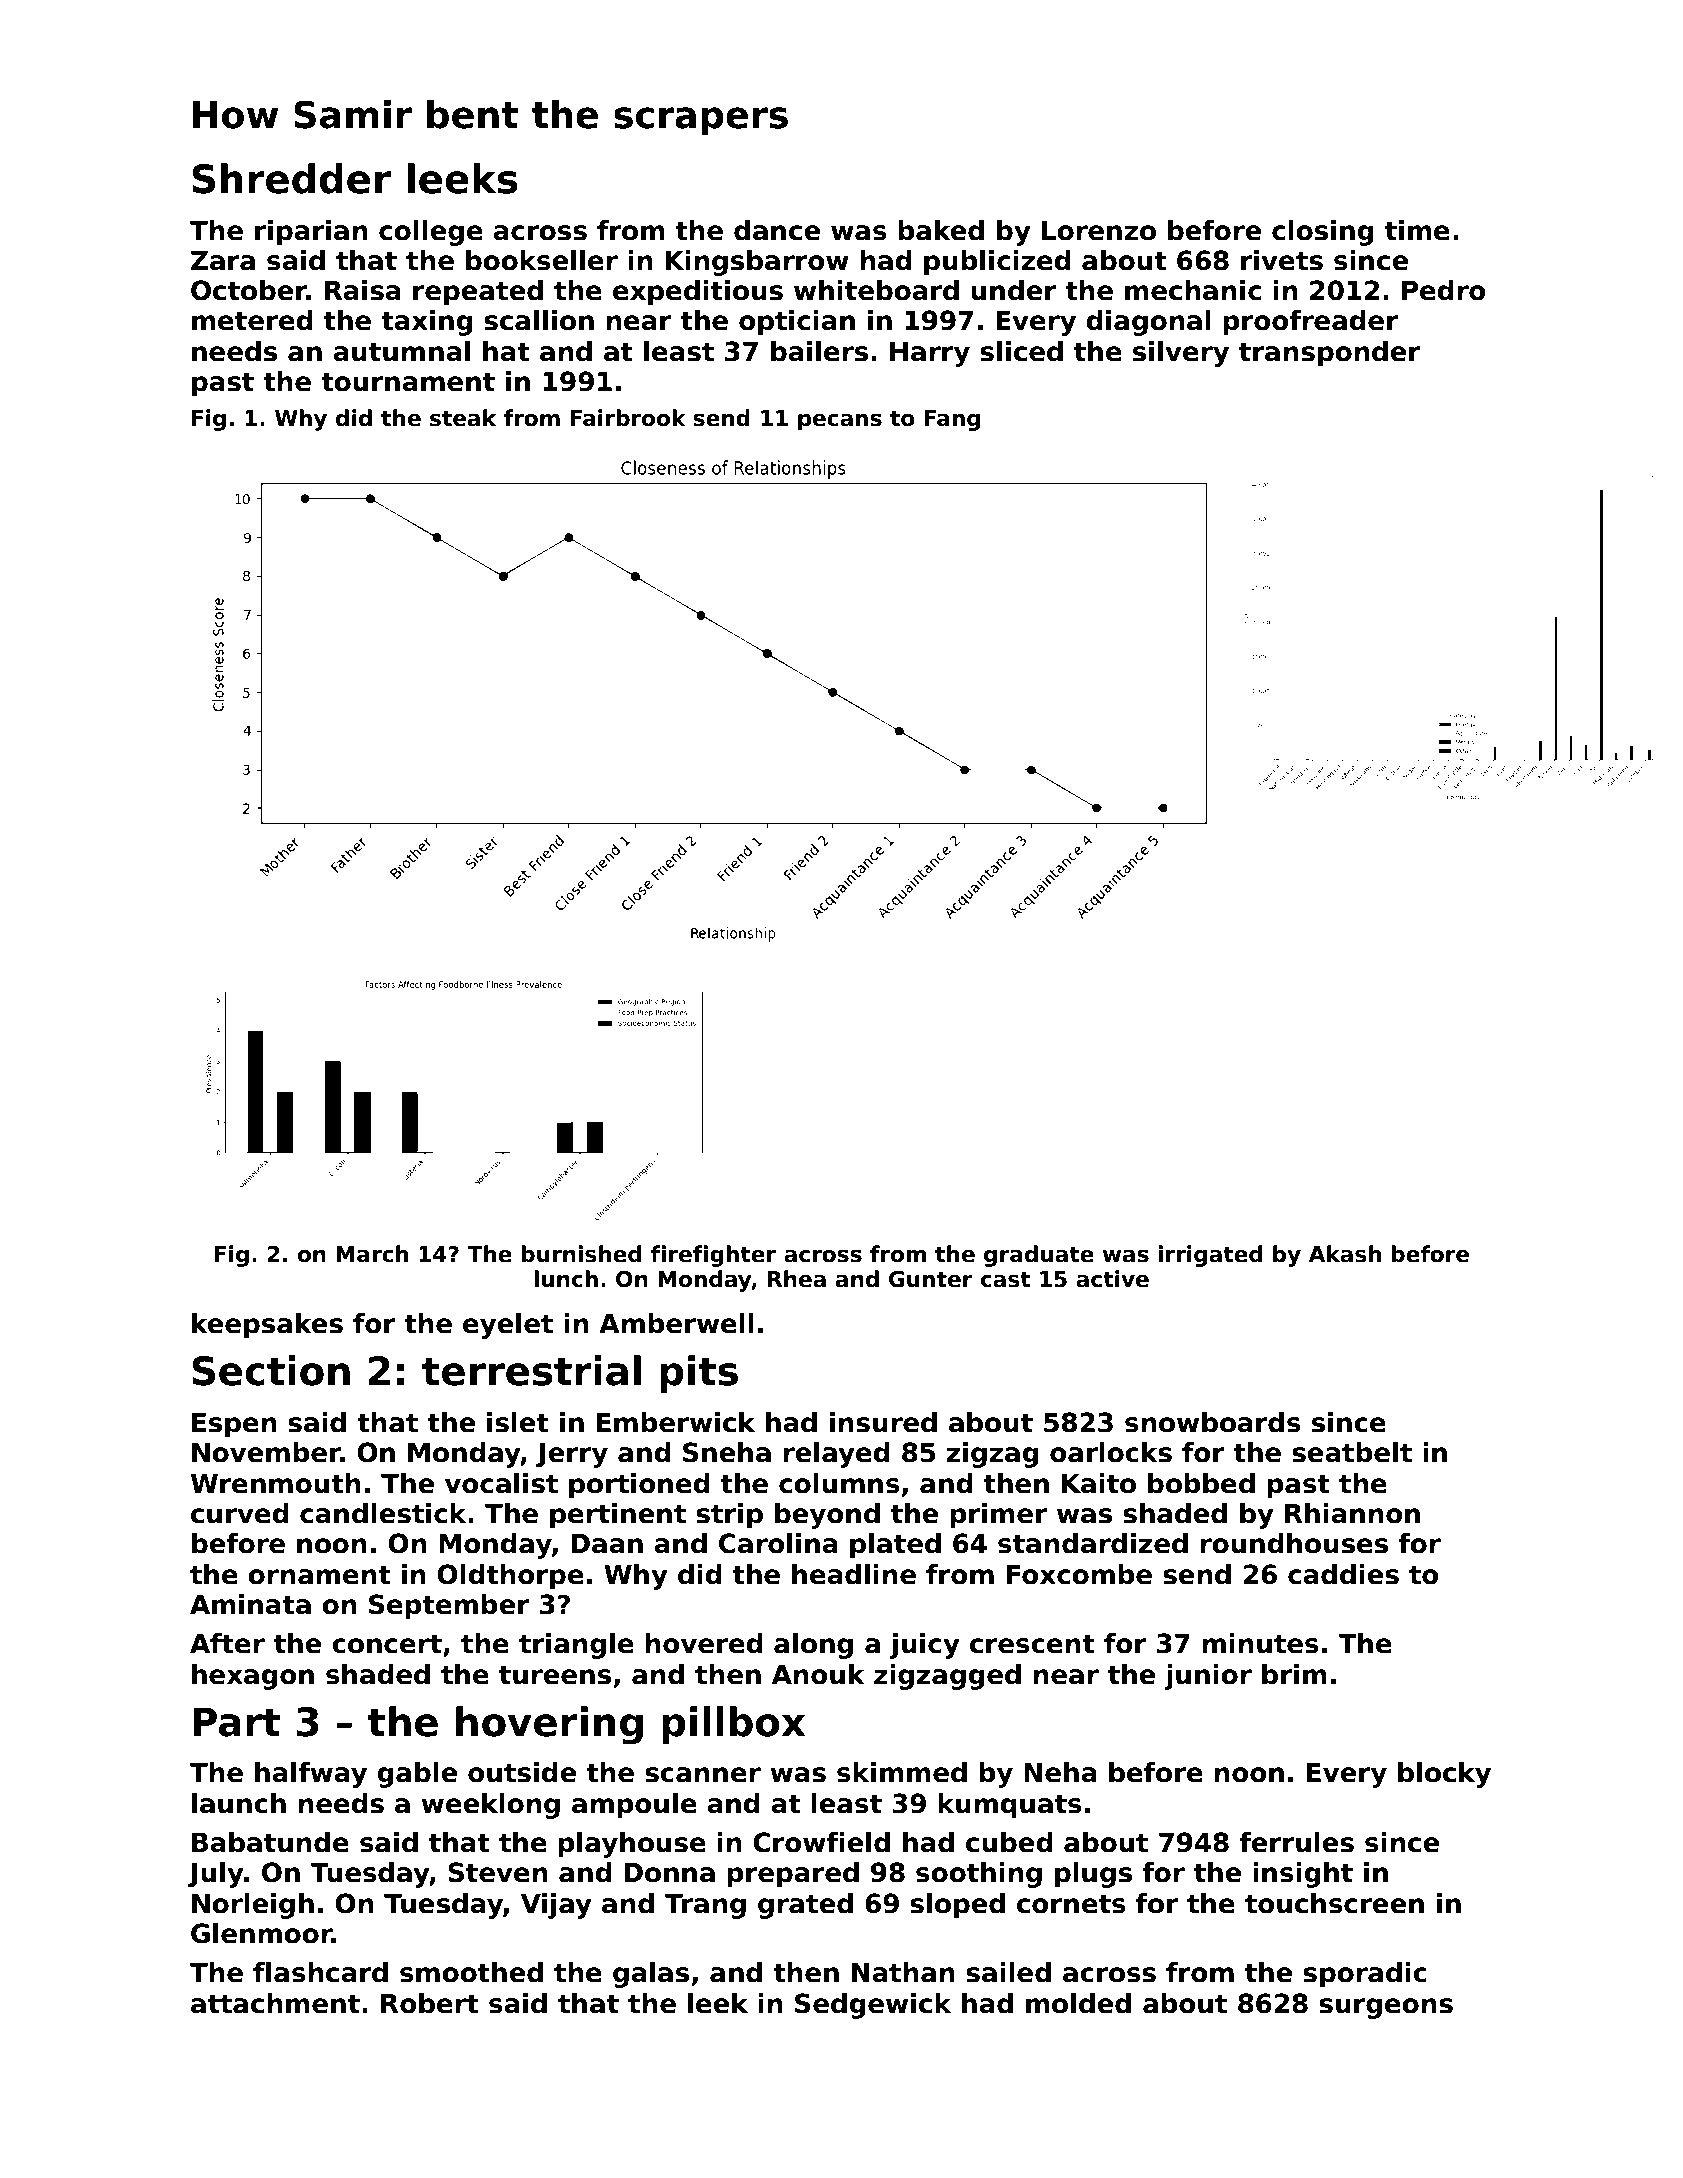  Describe the element at coordinates (1345, 1254) in the screenshot. I see `Akash` at that location.
